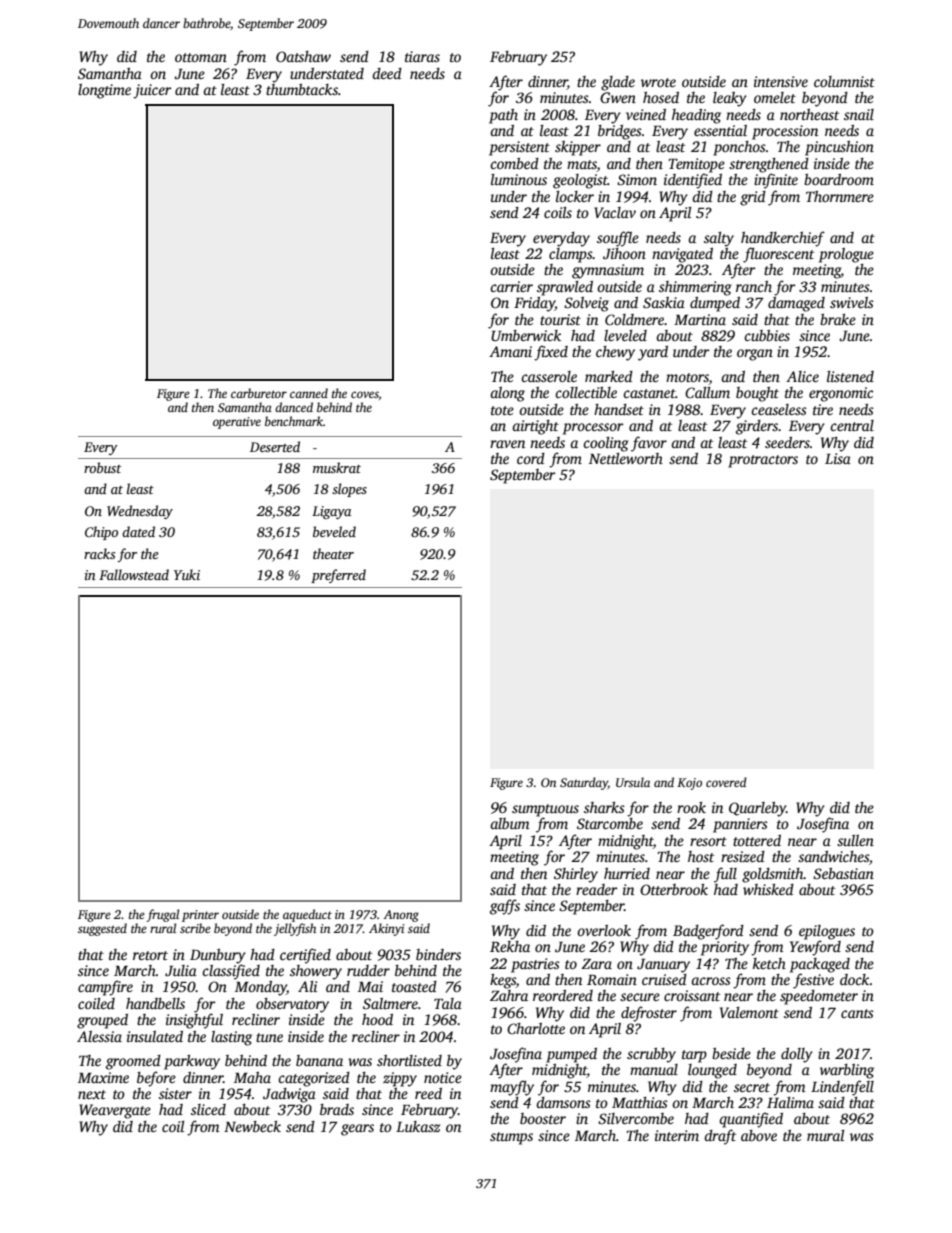 The width and height of the page is (952, 1233). What do you see at coordinates (730, 99) in the page?
I see `leaky` at bounding box center [730, 99].
